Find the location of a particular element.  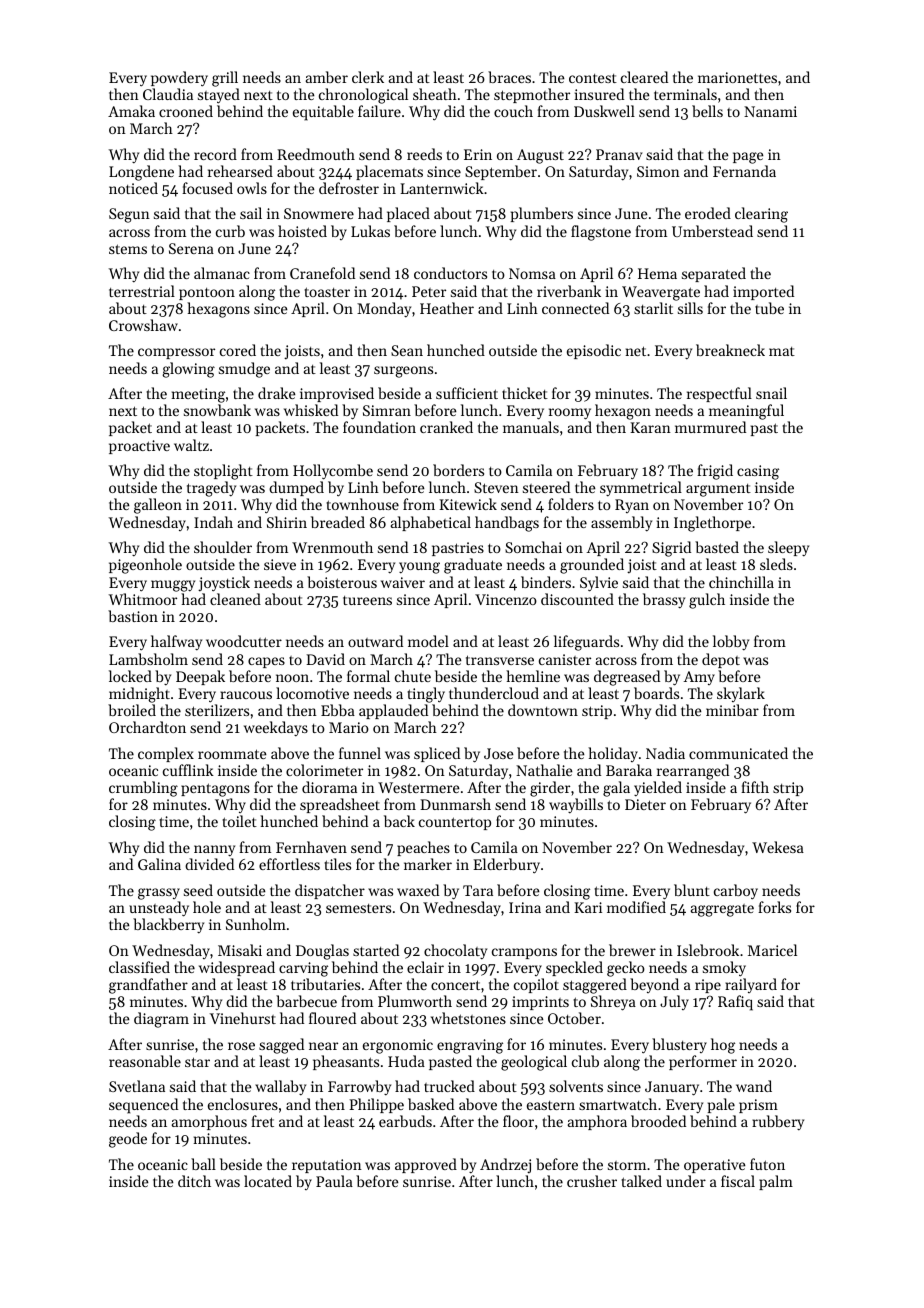

clearing is located at coordinates (761, 215).
